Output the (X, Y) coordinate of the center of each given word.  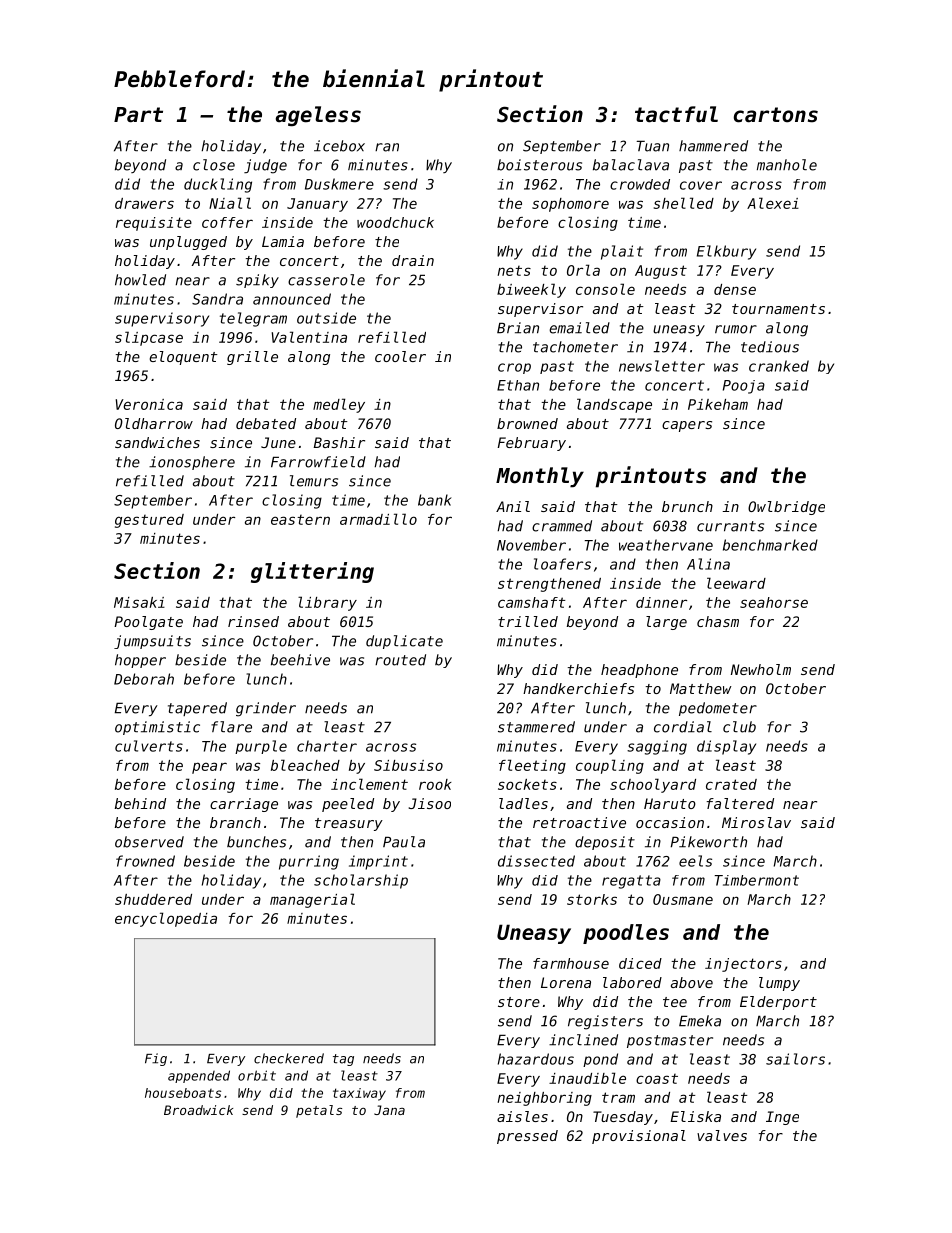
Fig (156, 1059)
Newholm (761, 669)
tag (343, 1060)
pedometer (718, 709)
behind (140, 803)
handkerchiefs (578, 688)
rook (435, 784)
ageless (318, 116)
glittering (312, 572)
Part (138, 115)
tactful (676, 114)
